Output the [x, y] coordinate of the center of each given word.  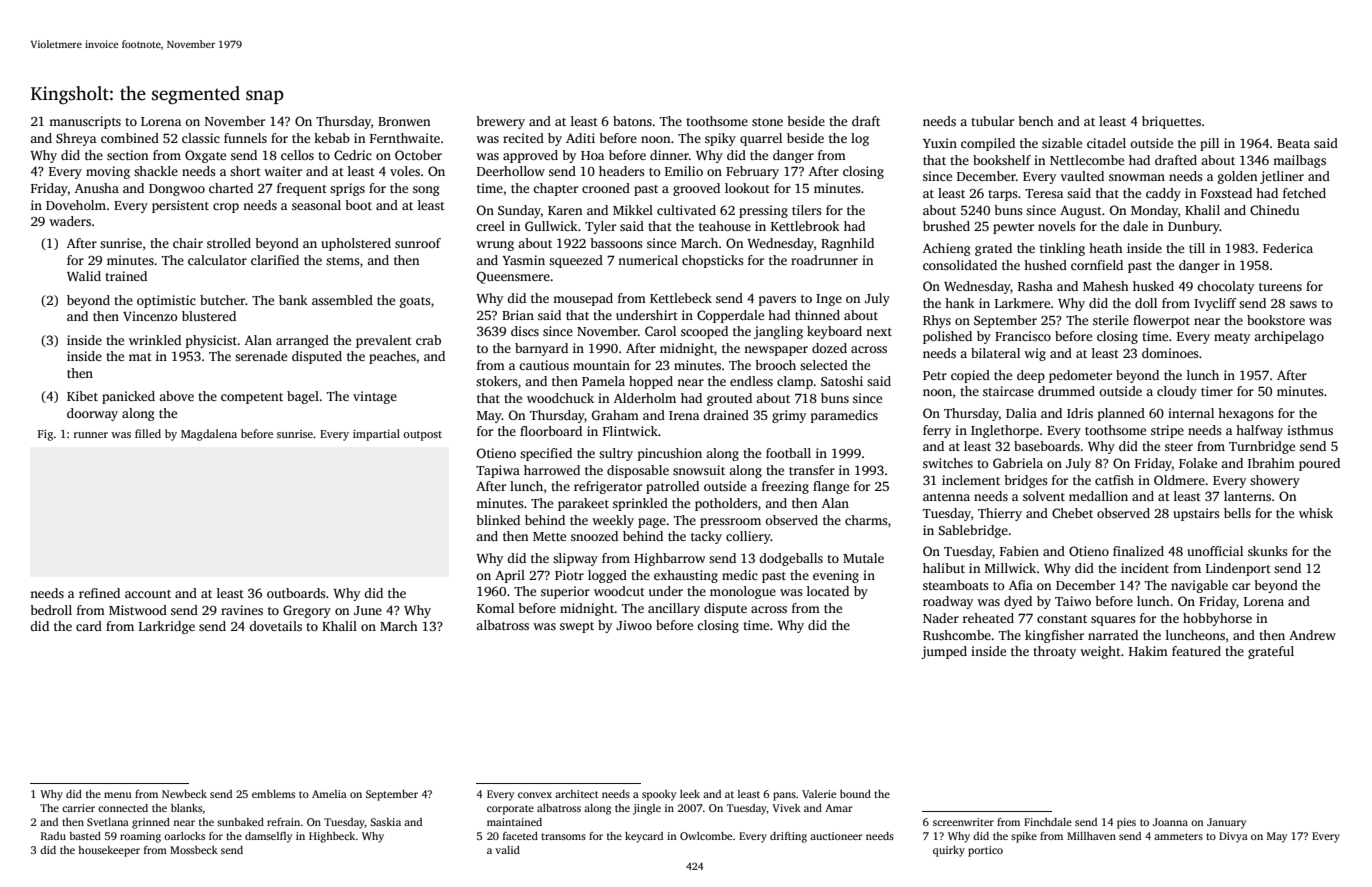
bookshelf [1002, 160]
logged [607, 576]
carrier [78, 808]
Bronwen [404, 121]
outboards [296, 593]
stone [767, 122]
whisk [1316, 513]
